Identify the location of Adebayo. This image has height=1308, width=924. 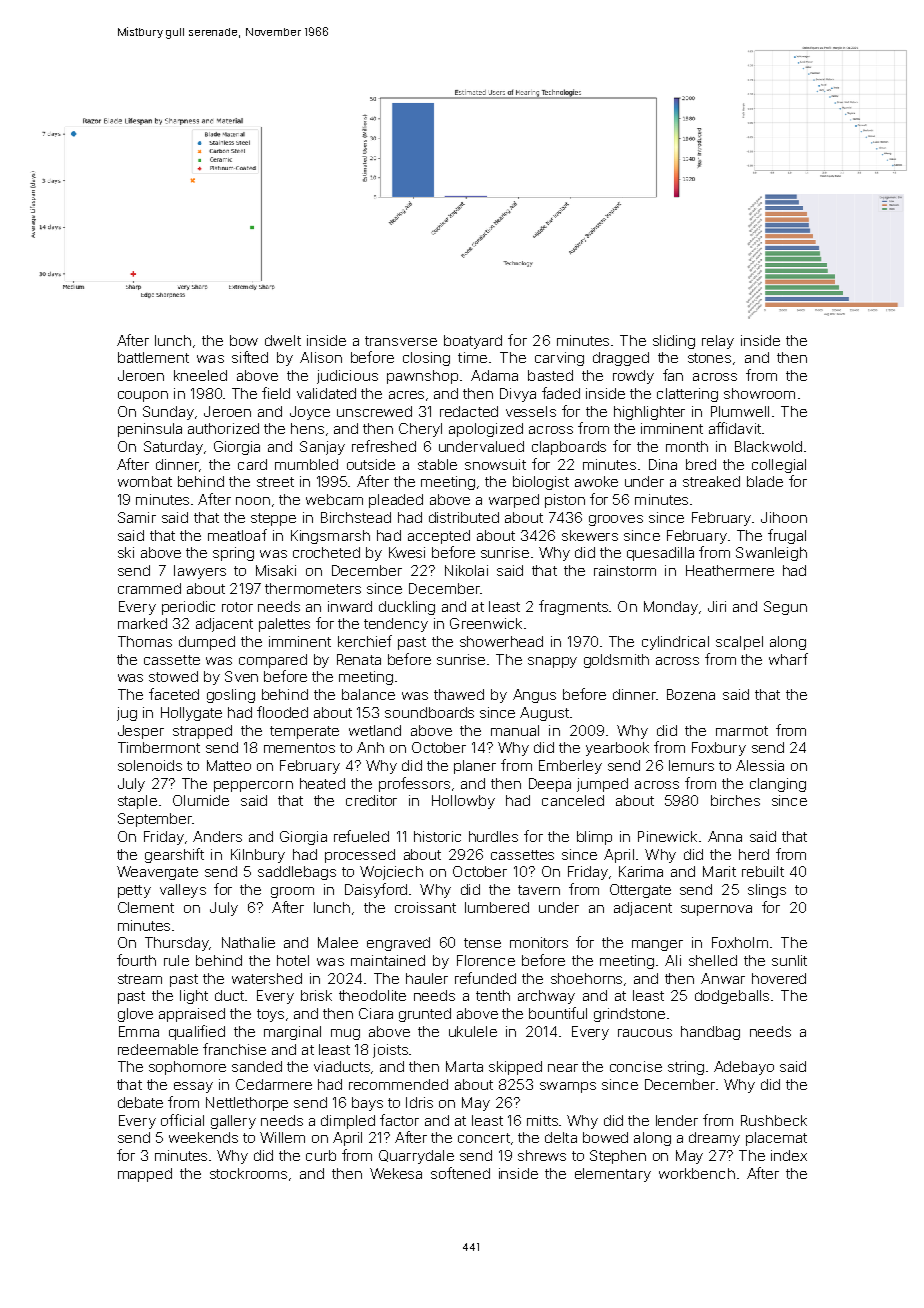
(744, 1068).
